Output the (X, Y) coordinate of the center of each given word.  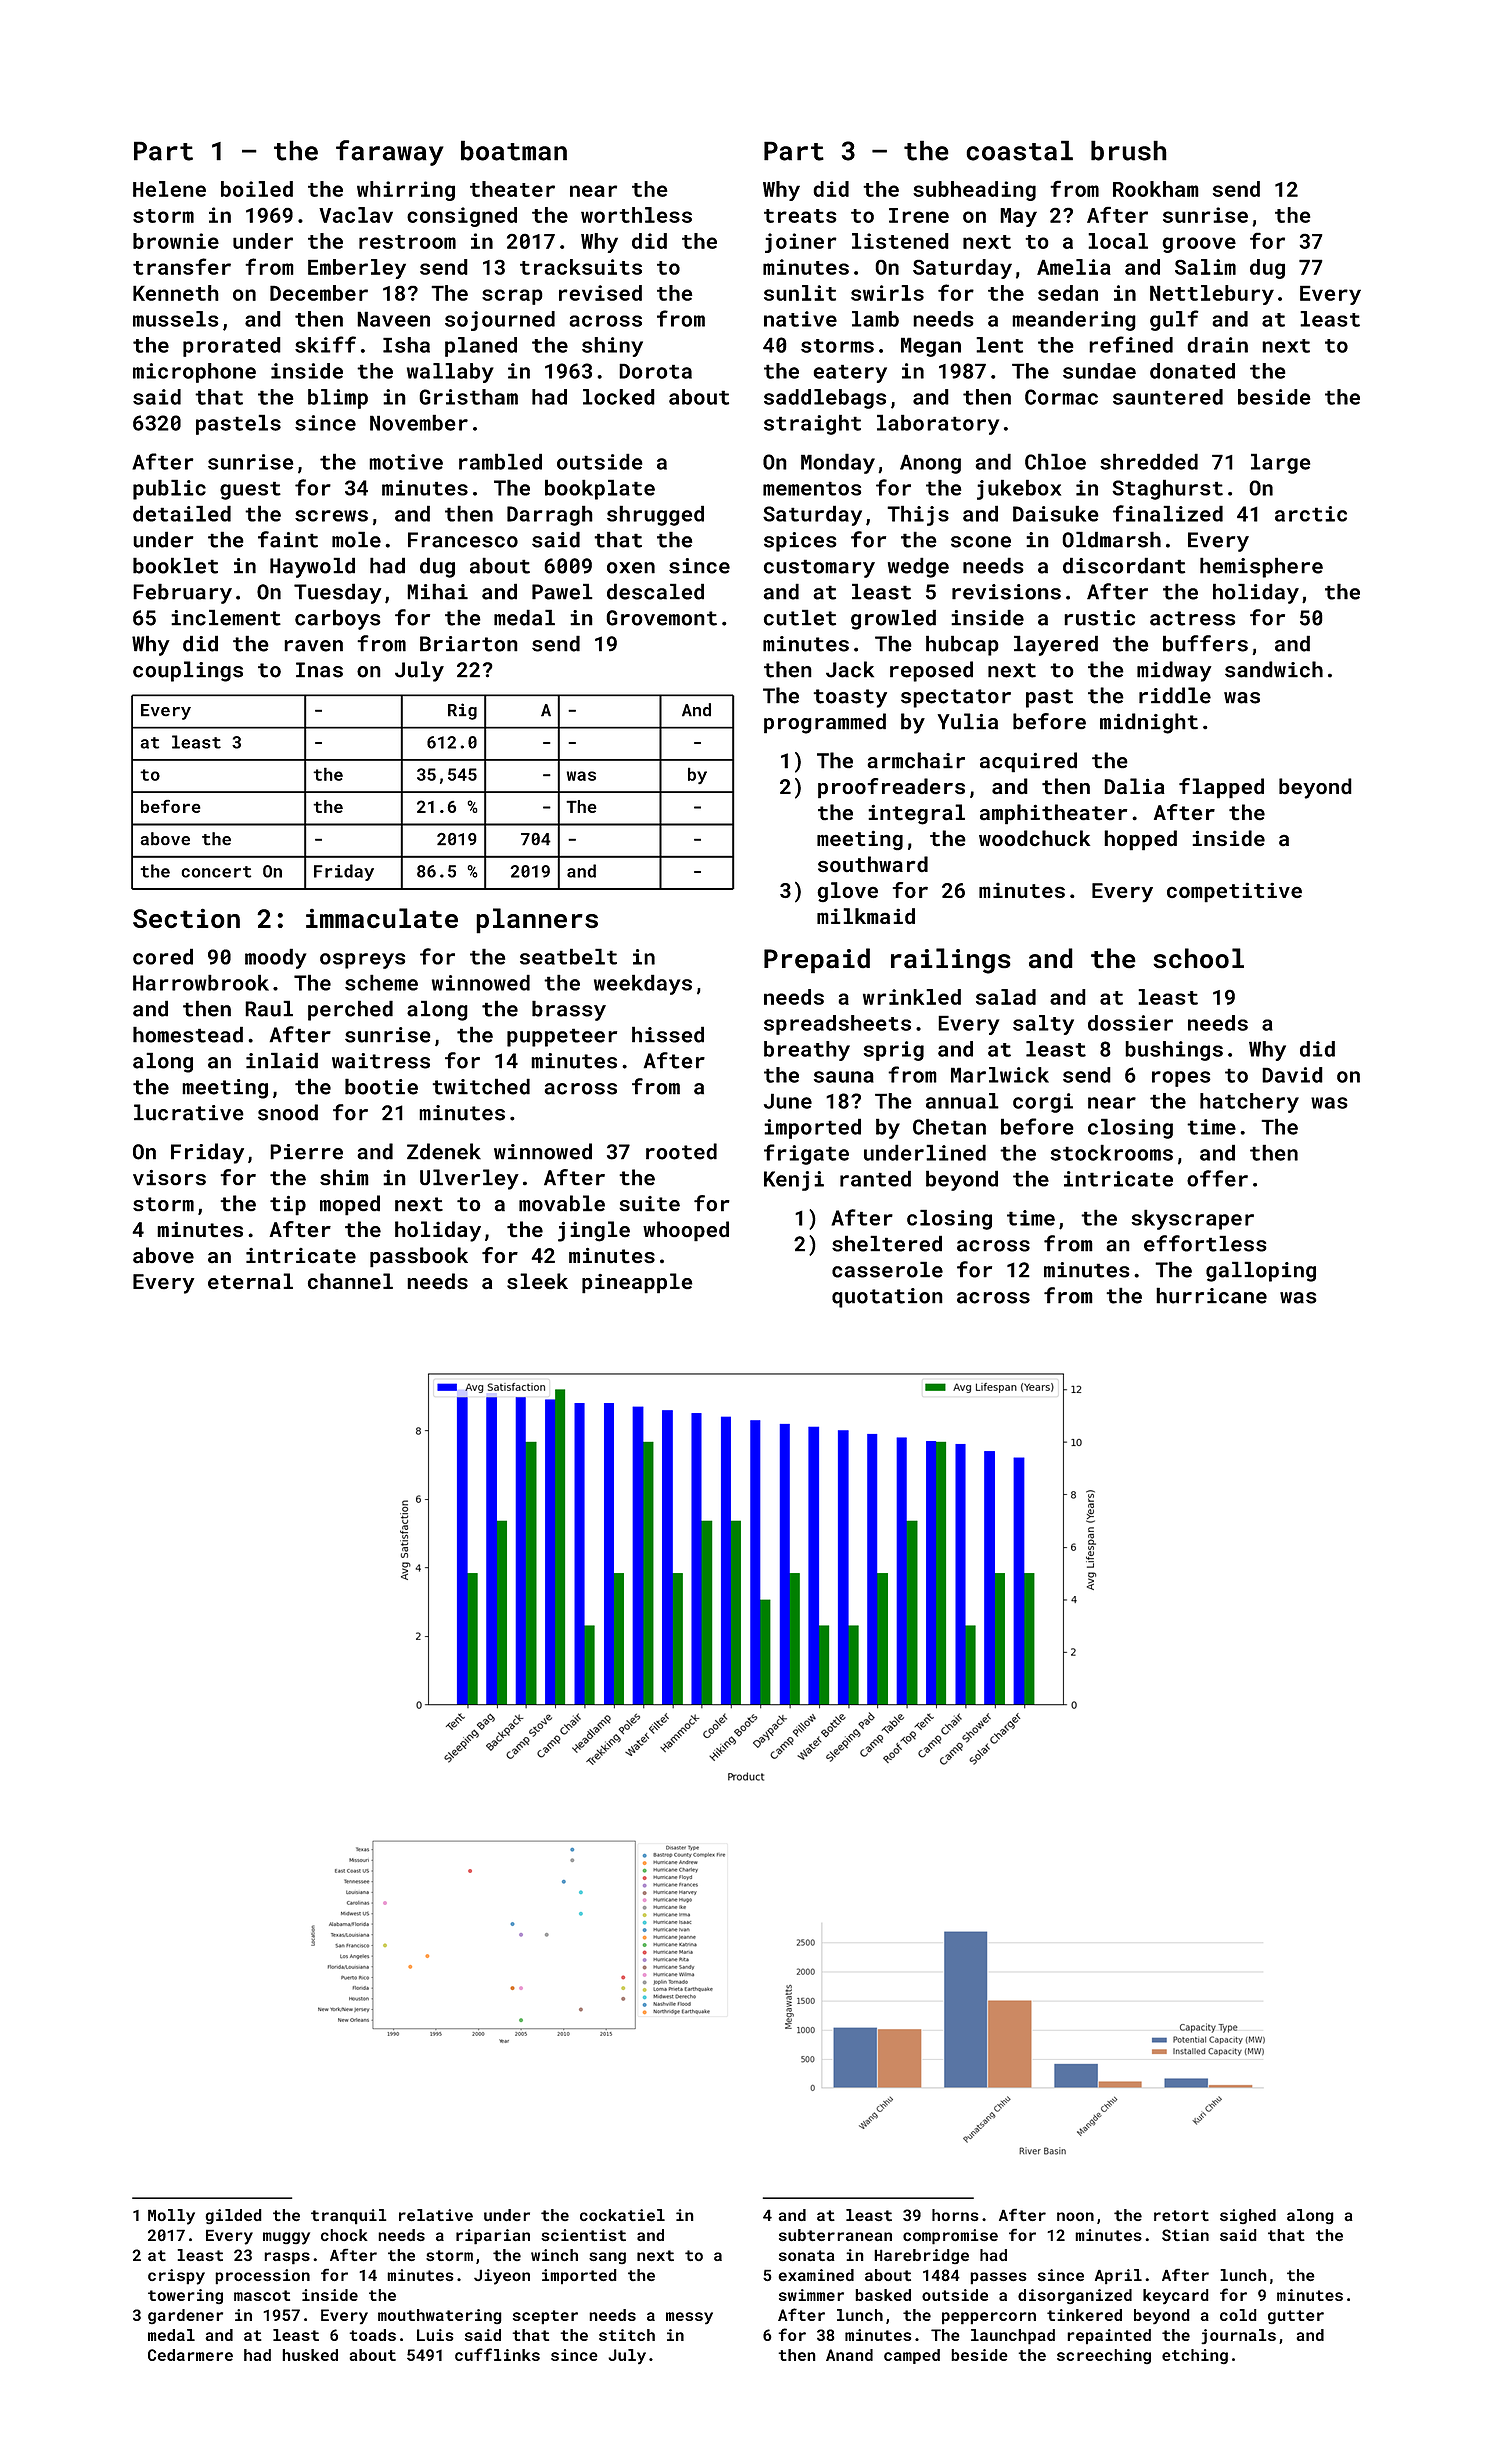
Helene (169, 189)
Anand (849, 2355)
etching (1195, 2356)
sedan (1068, 293)
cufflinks (497, 2354)
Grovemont (661, 618)
